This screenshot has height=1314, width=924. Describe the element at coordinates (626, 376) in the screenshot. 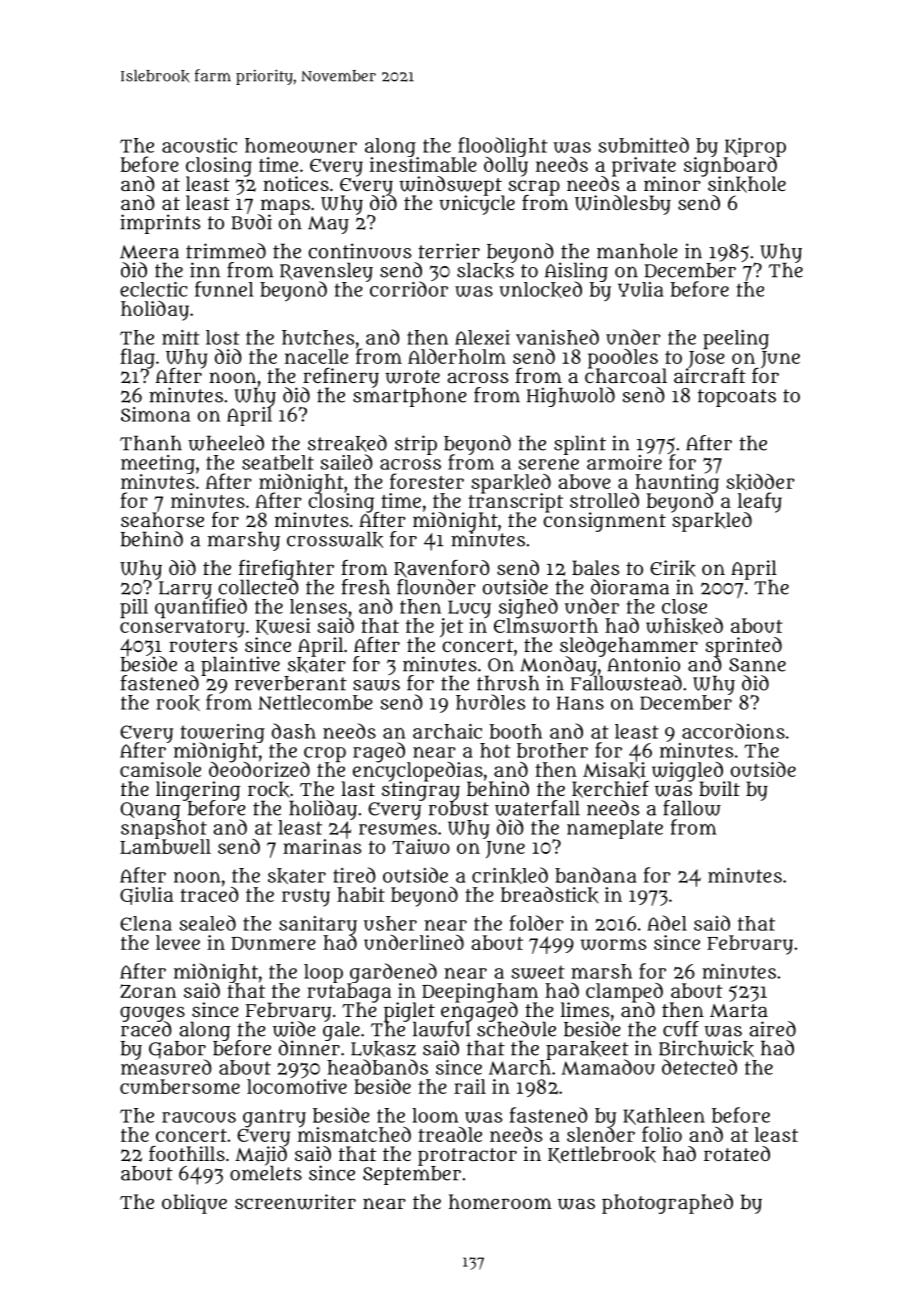

I see `charcoal` at that location.
